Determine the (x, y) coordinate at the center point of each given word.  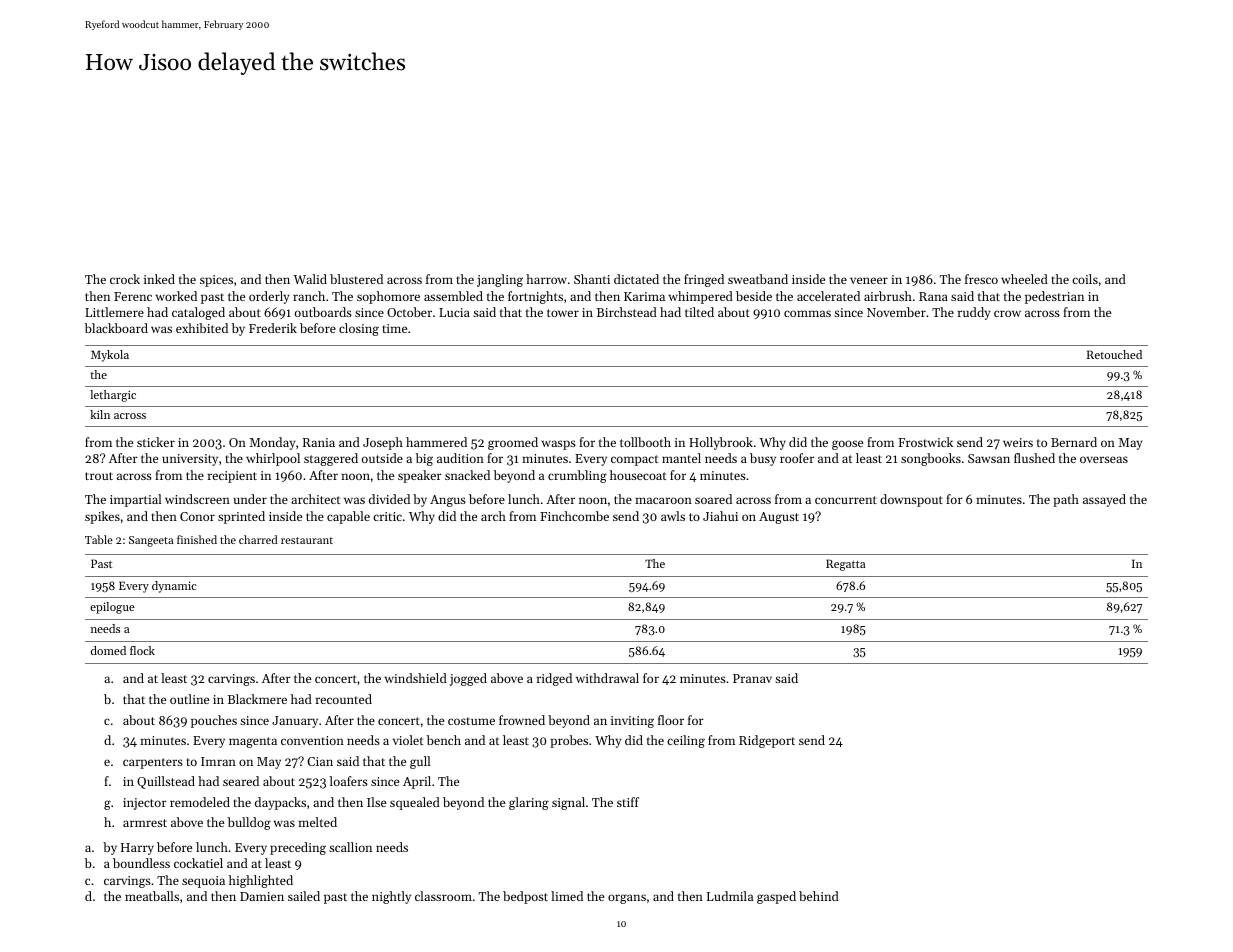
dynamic (174, 587)
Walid (310, 279)
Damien (262, 896)
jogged (468, 679)
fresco (981, 279)
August (779, 518)
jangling (500, 280)
